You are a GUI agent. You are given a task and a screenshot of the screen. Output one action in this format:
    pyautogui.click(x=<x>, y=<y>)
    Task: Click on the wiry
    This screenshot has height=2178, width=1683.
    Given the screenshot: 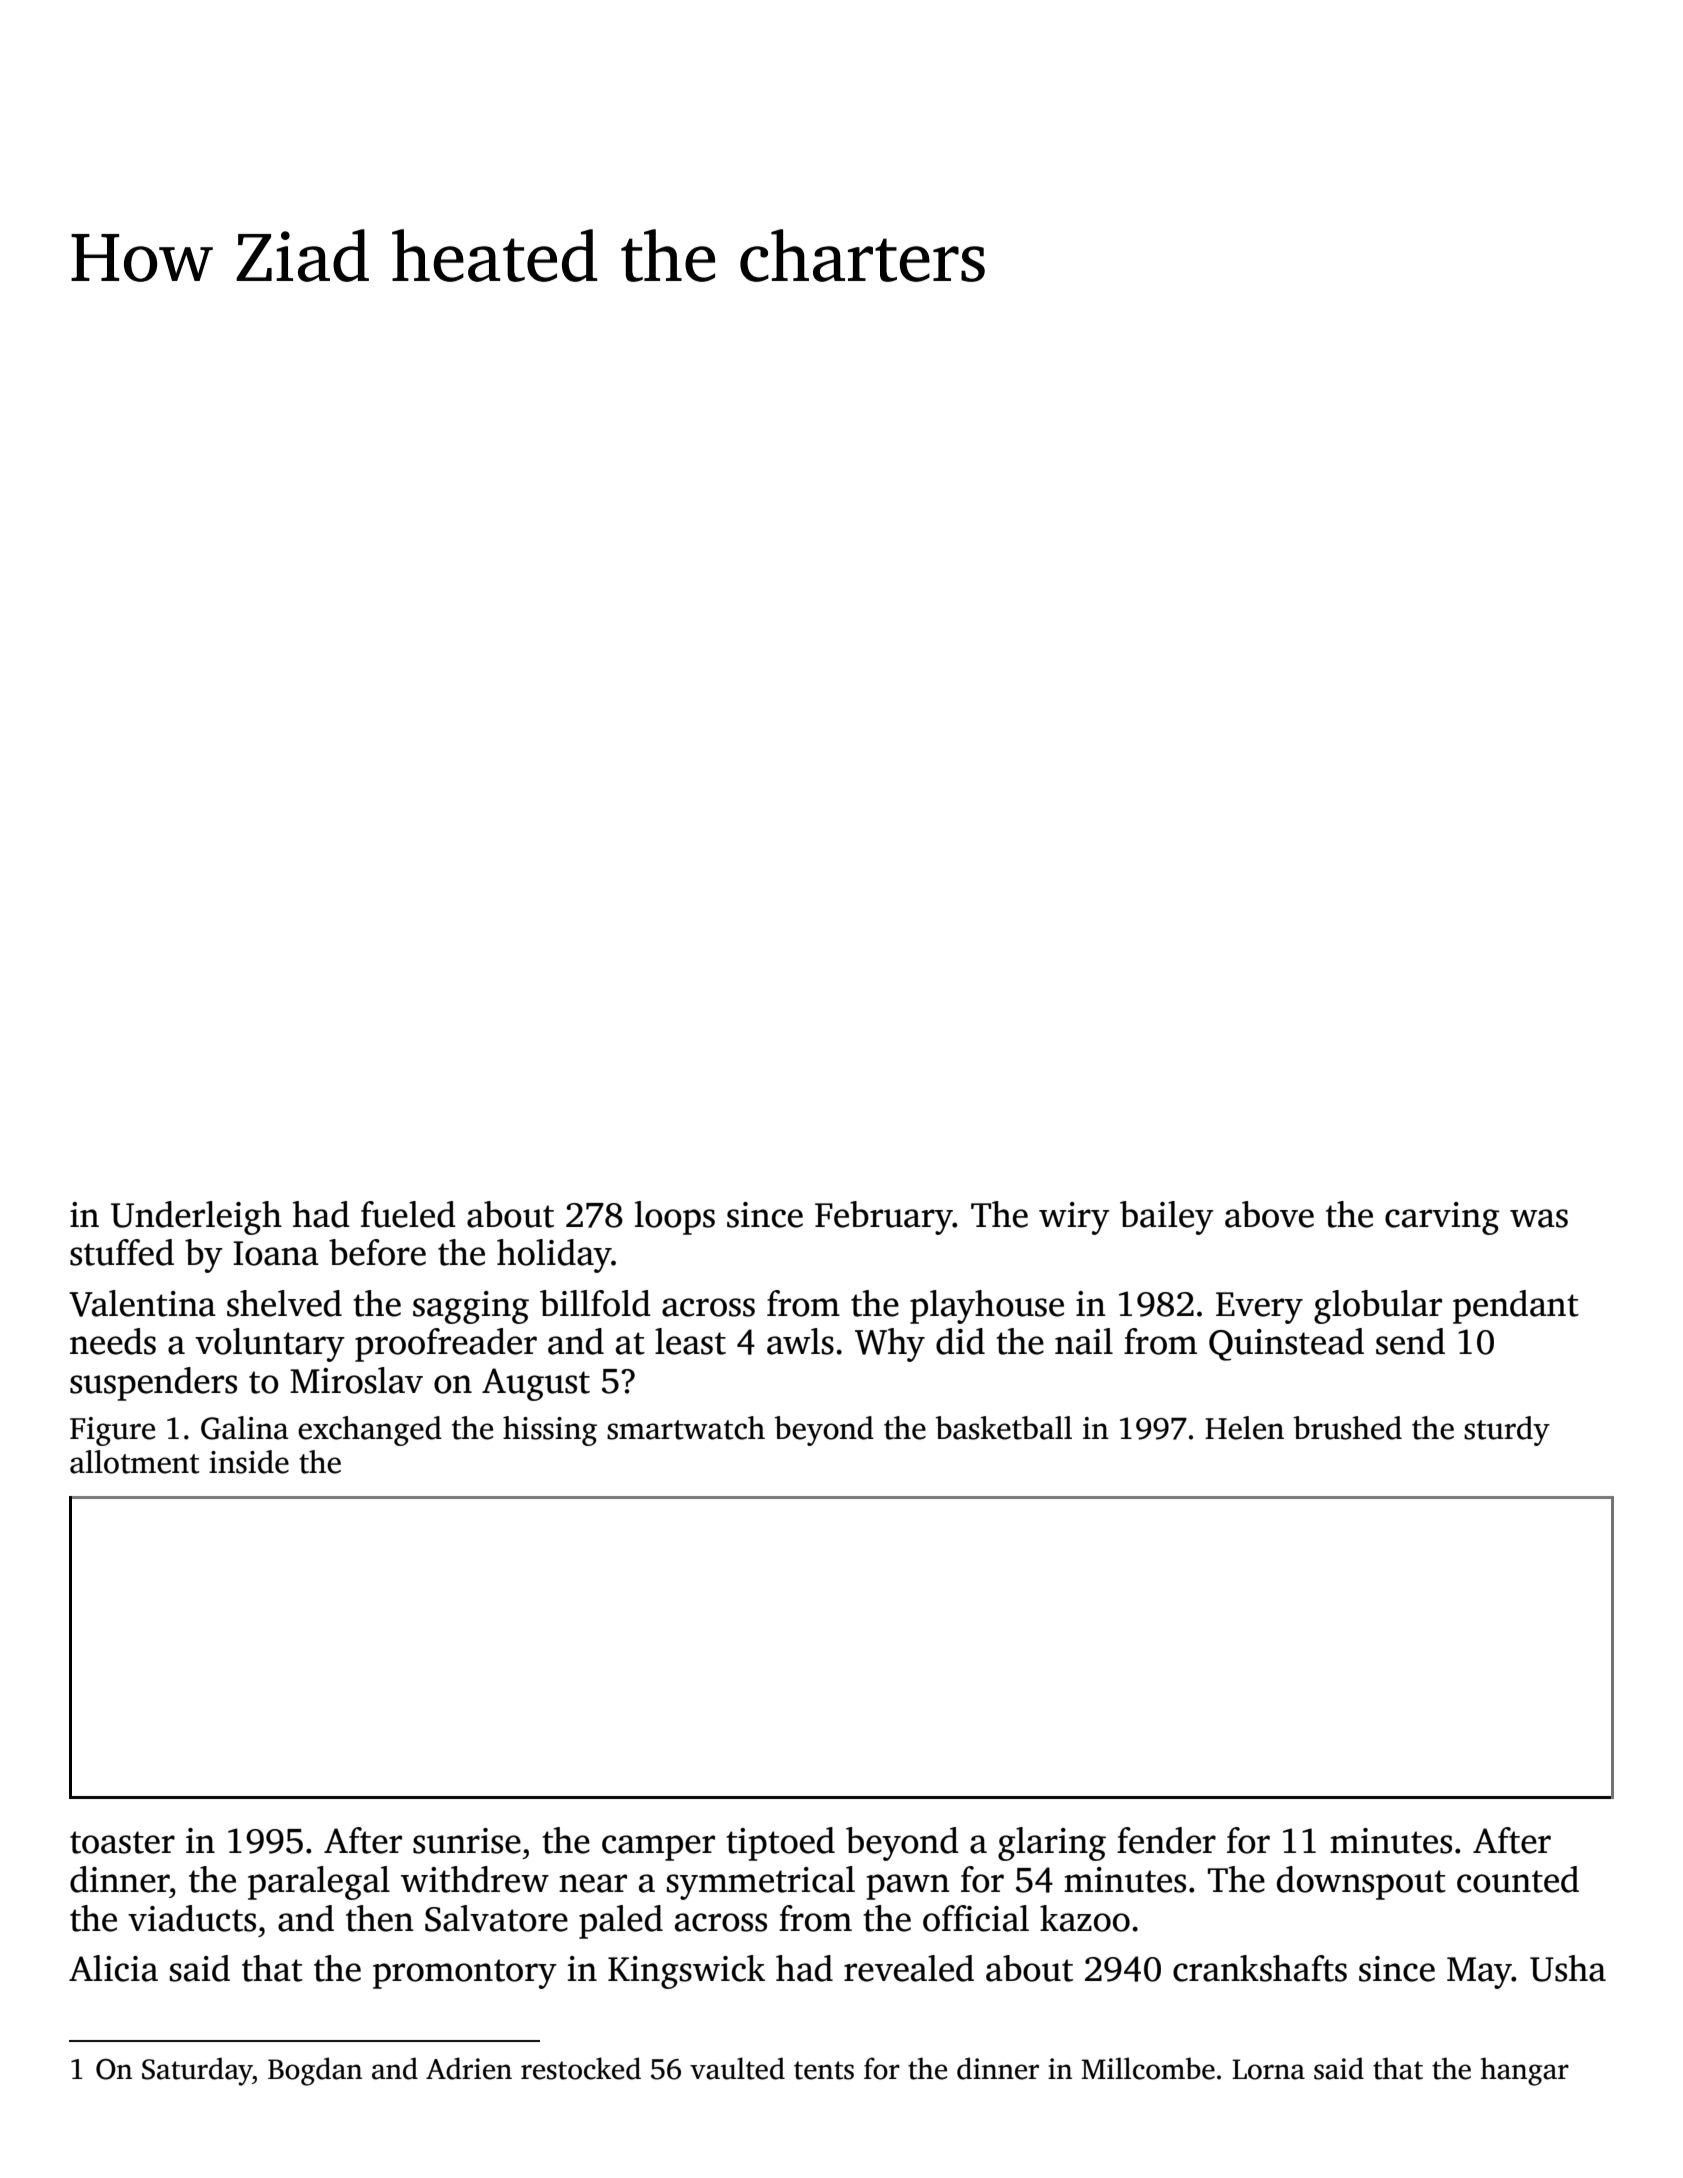 What is the action you would take?
    pyautogui.click(x=1074, y=1218)
